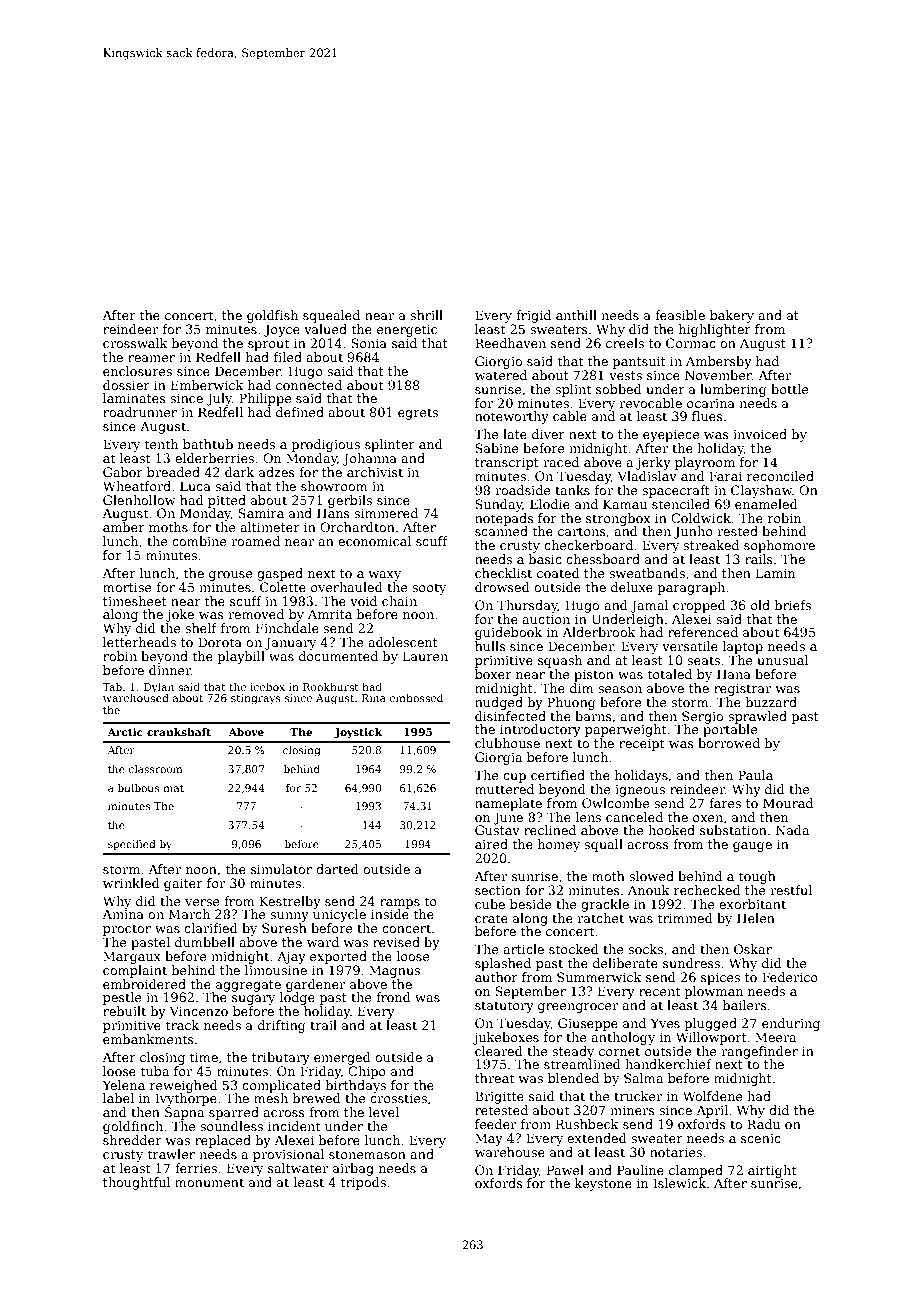  Describe the element at coordinates (418, 414) in the screenshot. I see `egrets` at that location.
